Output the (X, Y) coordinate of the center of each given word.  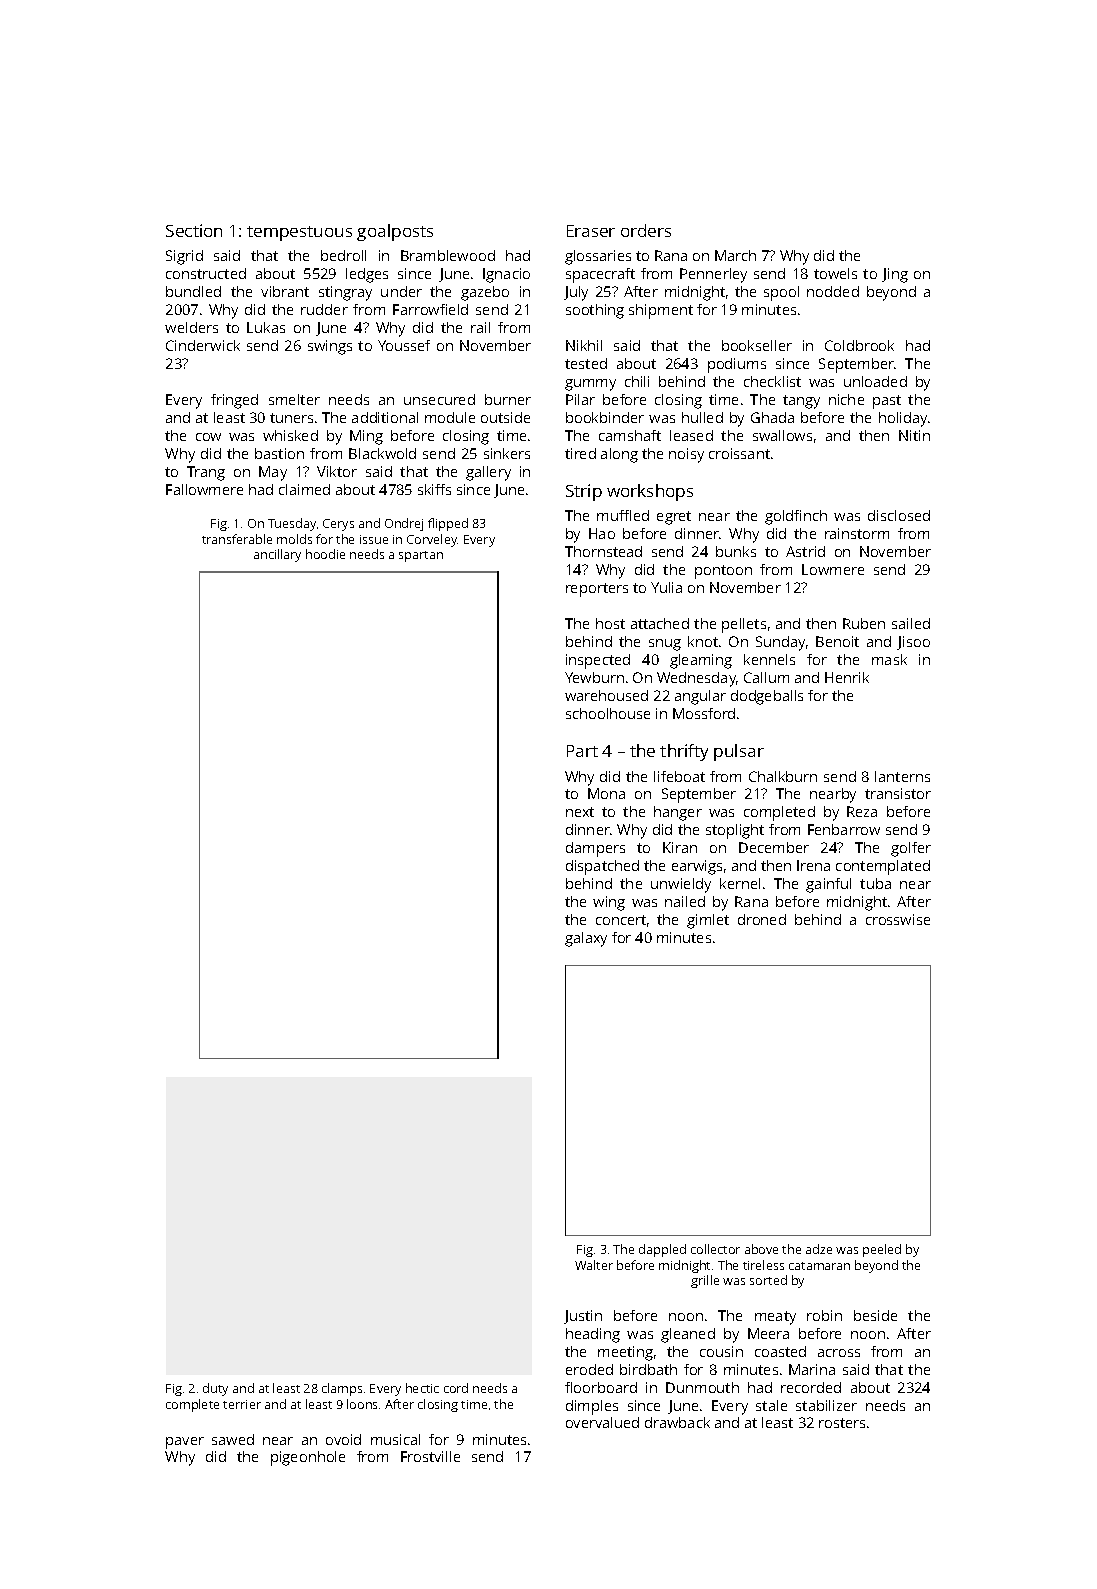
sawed (233, 1439)
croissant (739, 453)
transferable (237, 539)
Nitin (914, 435)
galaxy (586, 939)
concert (621, 920)
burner (508, 399)
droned (762, 919)
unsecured (439, 399)
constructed (206, 273)
